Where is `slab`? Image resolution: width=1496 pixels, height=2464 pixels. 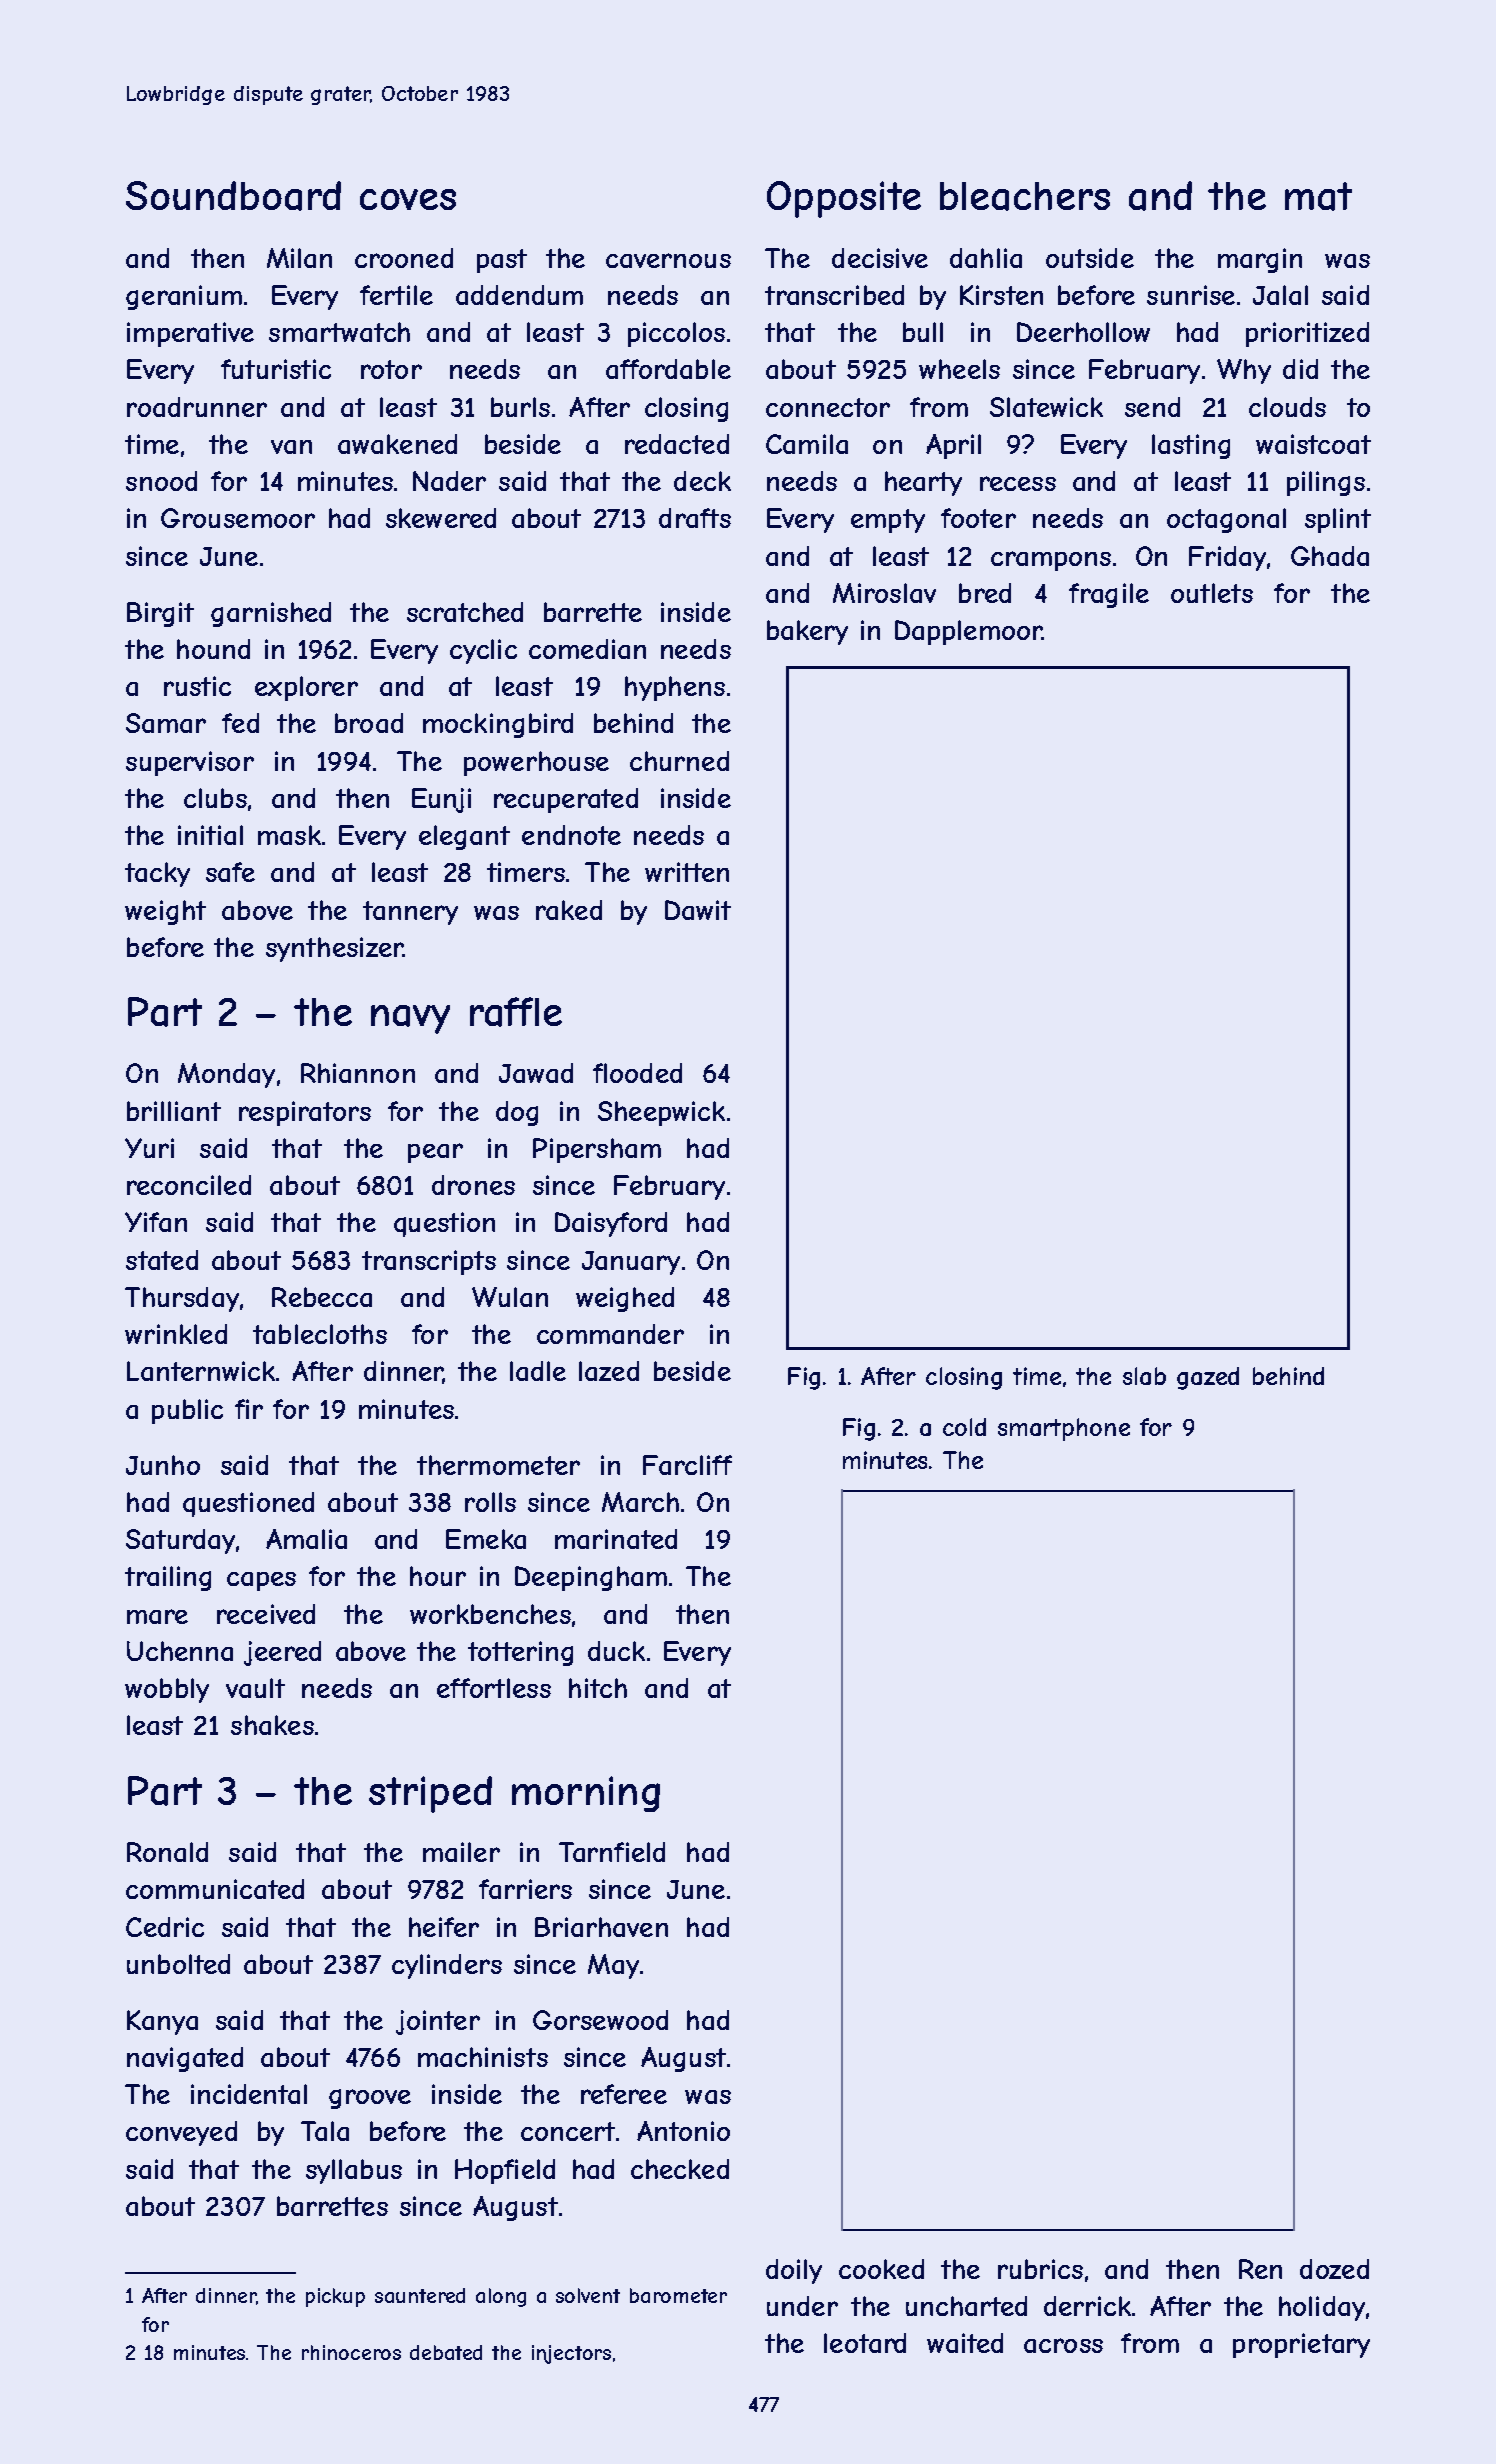 slab is located at coordinates (1144, 1376).
